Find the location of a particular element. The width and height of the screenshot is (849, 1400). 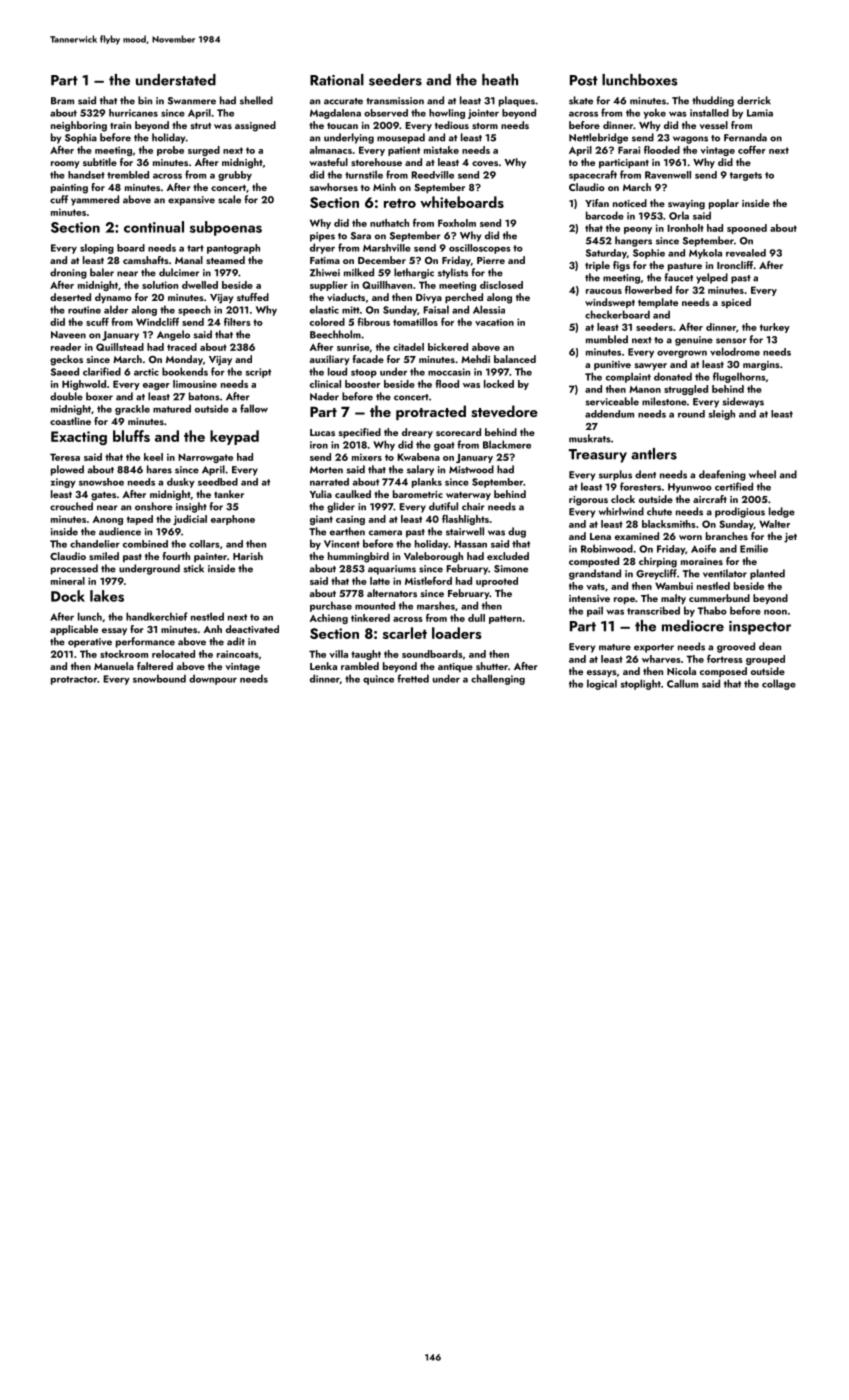

aircraft is located at coordinates (710, 499).
